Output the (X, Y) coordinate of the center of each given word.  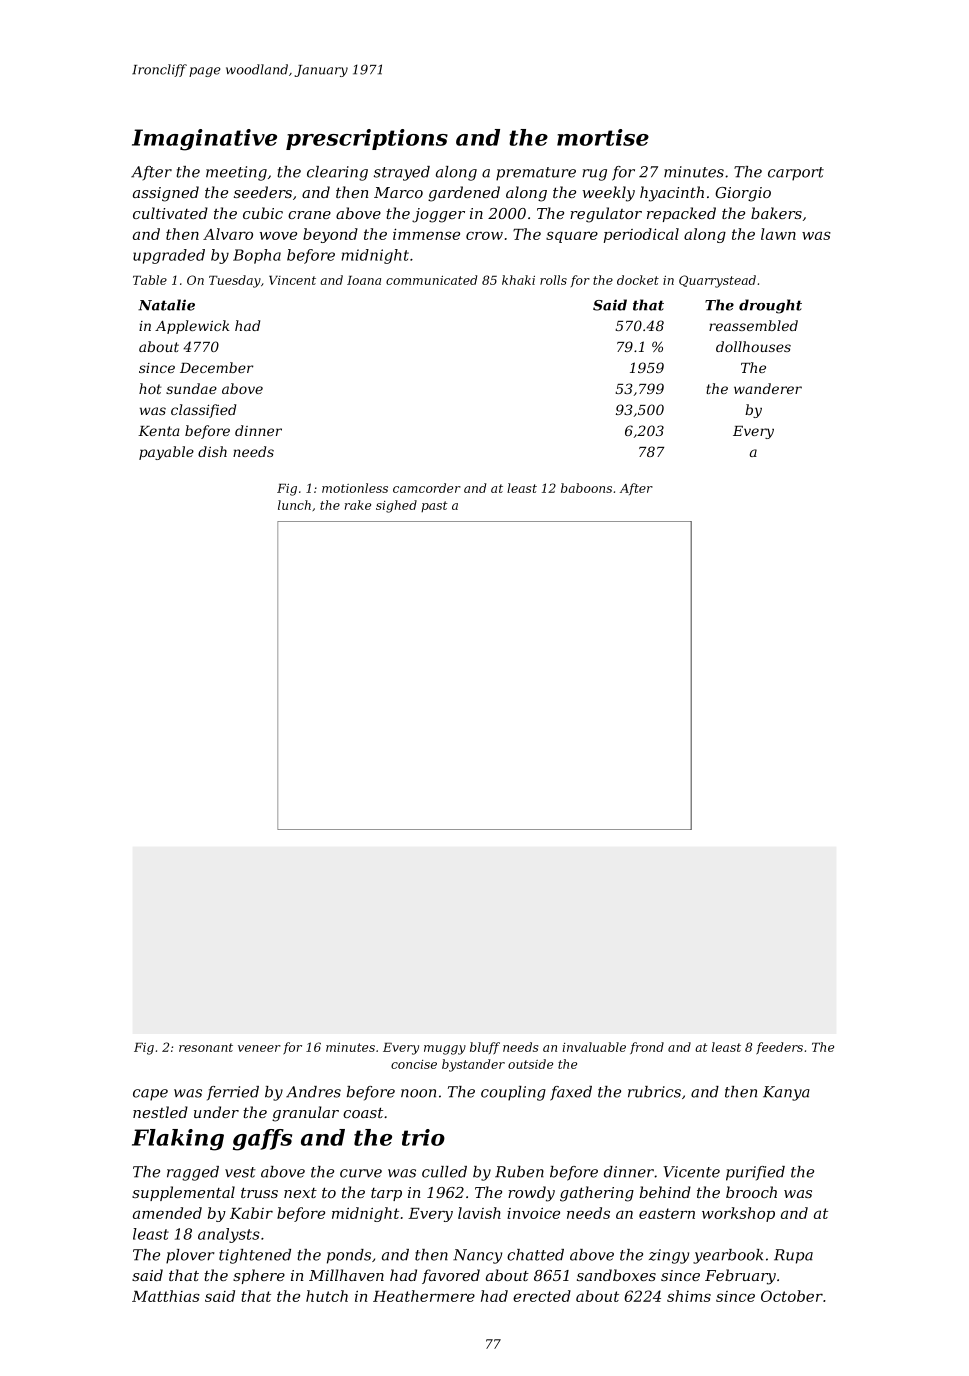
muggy (445, 1050)
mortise (603, 137)
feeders (779, 1048)
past (434, 506)
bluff (485, 1048)
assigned (166, 194)
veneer (259, 1048)
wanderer (768, 388)
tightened (255, 1256)
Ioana (364, 280)
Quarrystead (717, 281)
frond (647, 1048)
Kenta (159, 431)
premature (536, 174)
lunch (294, 505)
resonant (206, 1047)
